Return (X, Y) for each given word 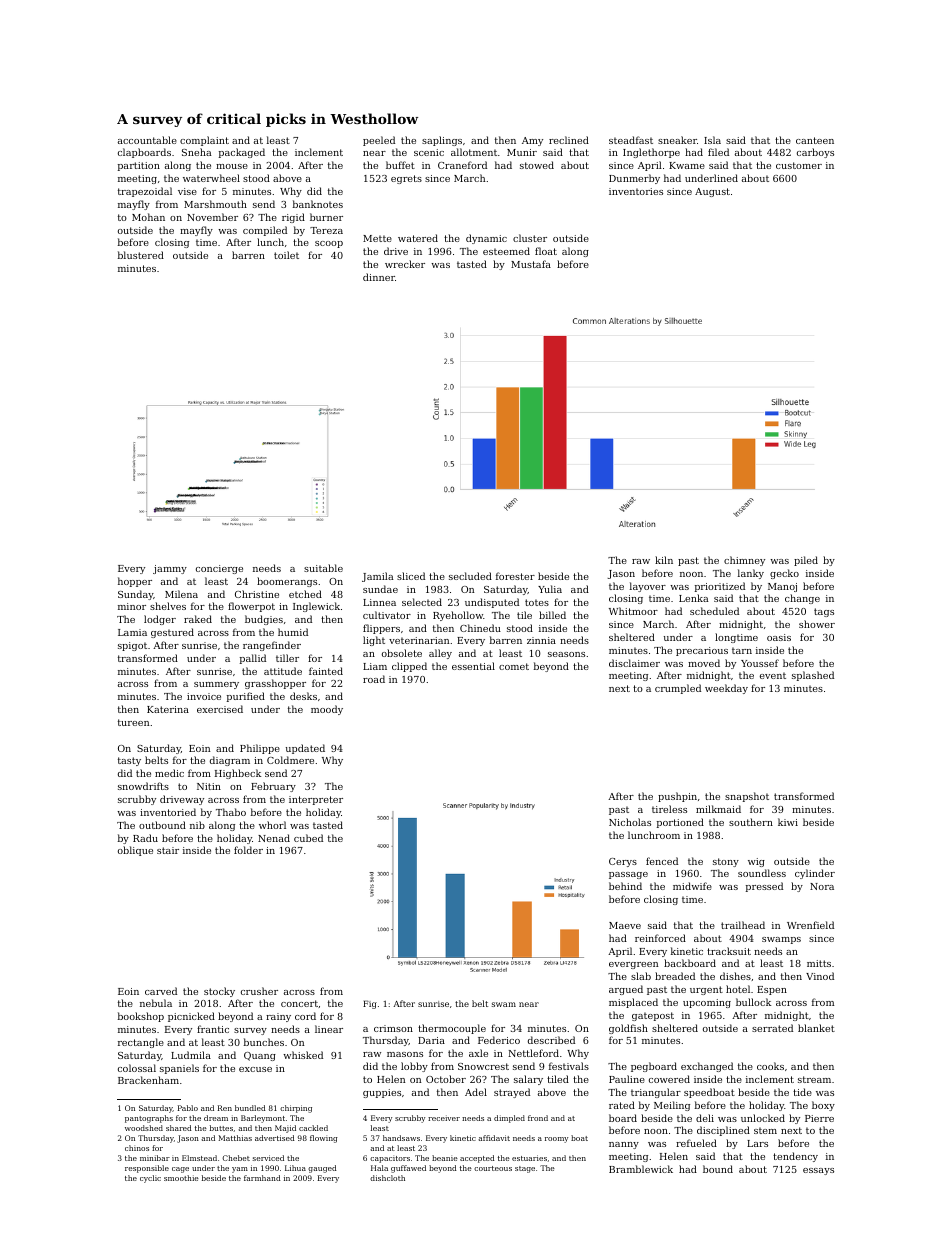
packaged (242, 153)
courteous (493, 1168)
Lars (757, 1143)
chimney (744, 561)
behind (625, 886)
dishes (735, 976)
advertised (275, 1138)
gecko (784, 574)
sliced (411, 576)
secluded (470, 576)
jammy (170, 569)
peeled (379, 141)
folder (248, 850)
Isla (712, 140)
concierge (219, 569)
